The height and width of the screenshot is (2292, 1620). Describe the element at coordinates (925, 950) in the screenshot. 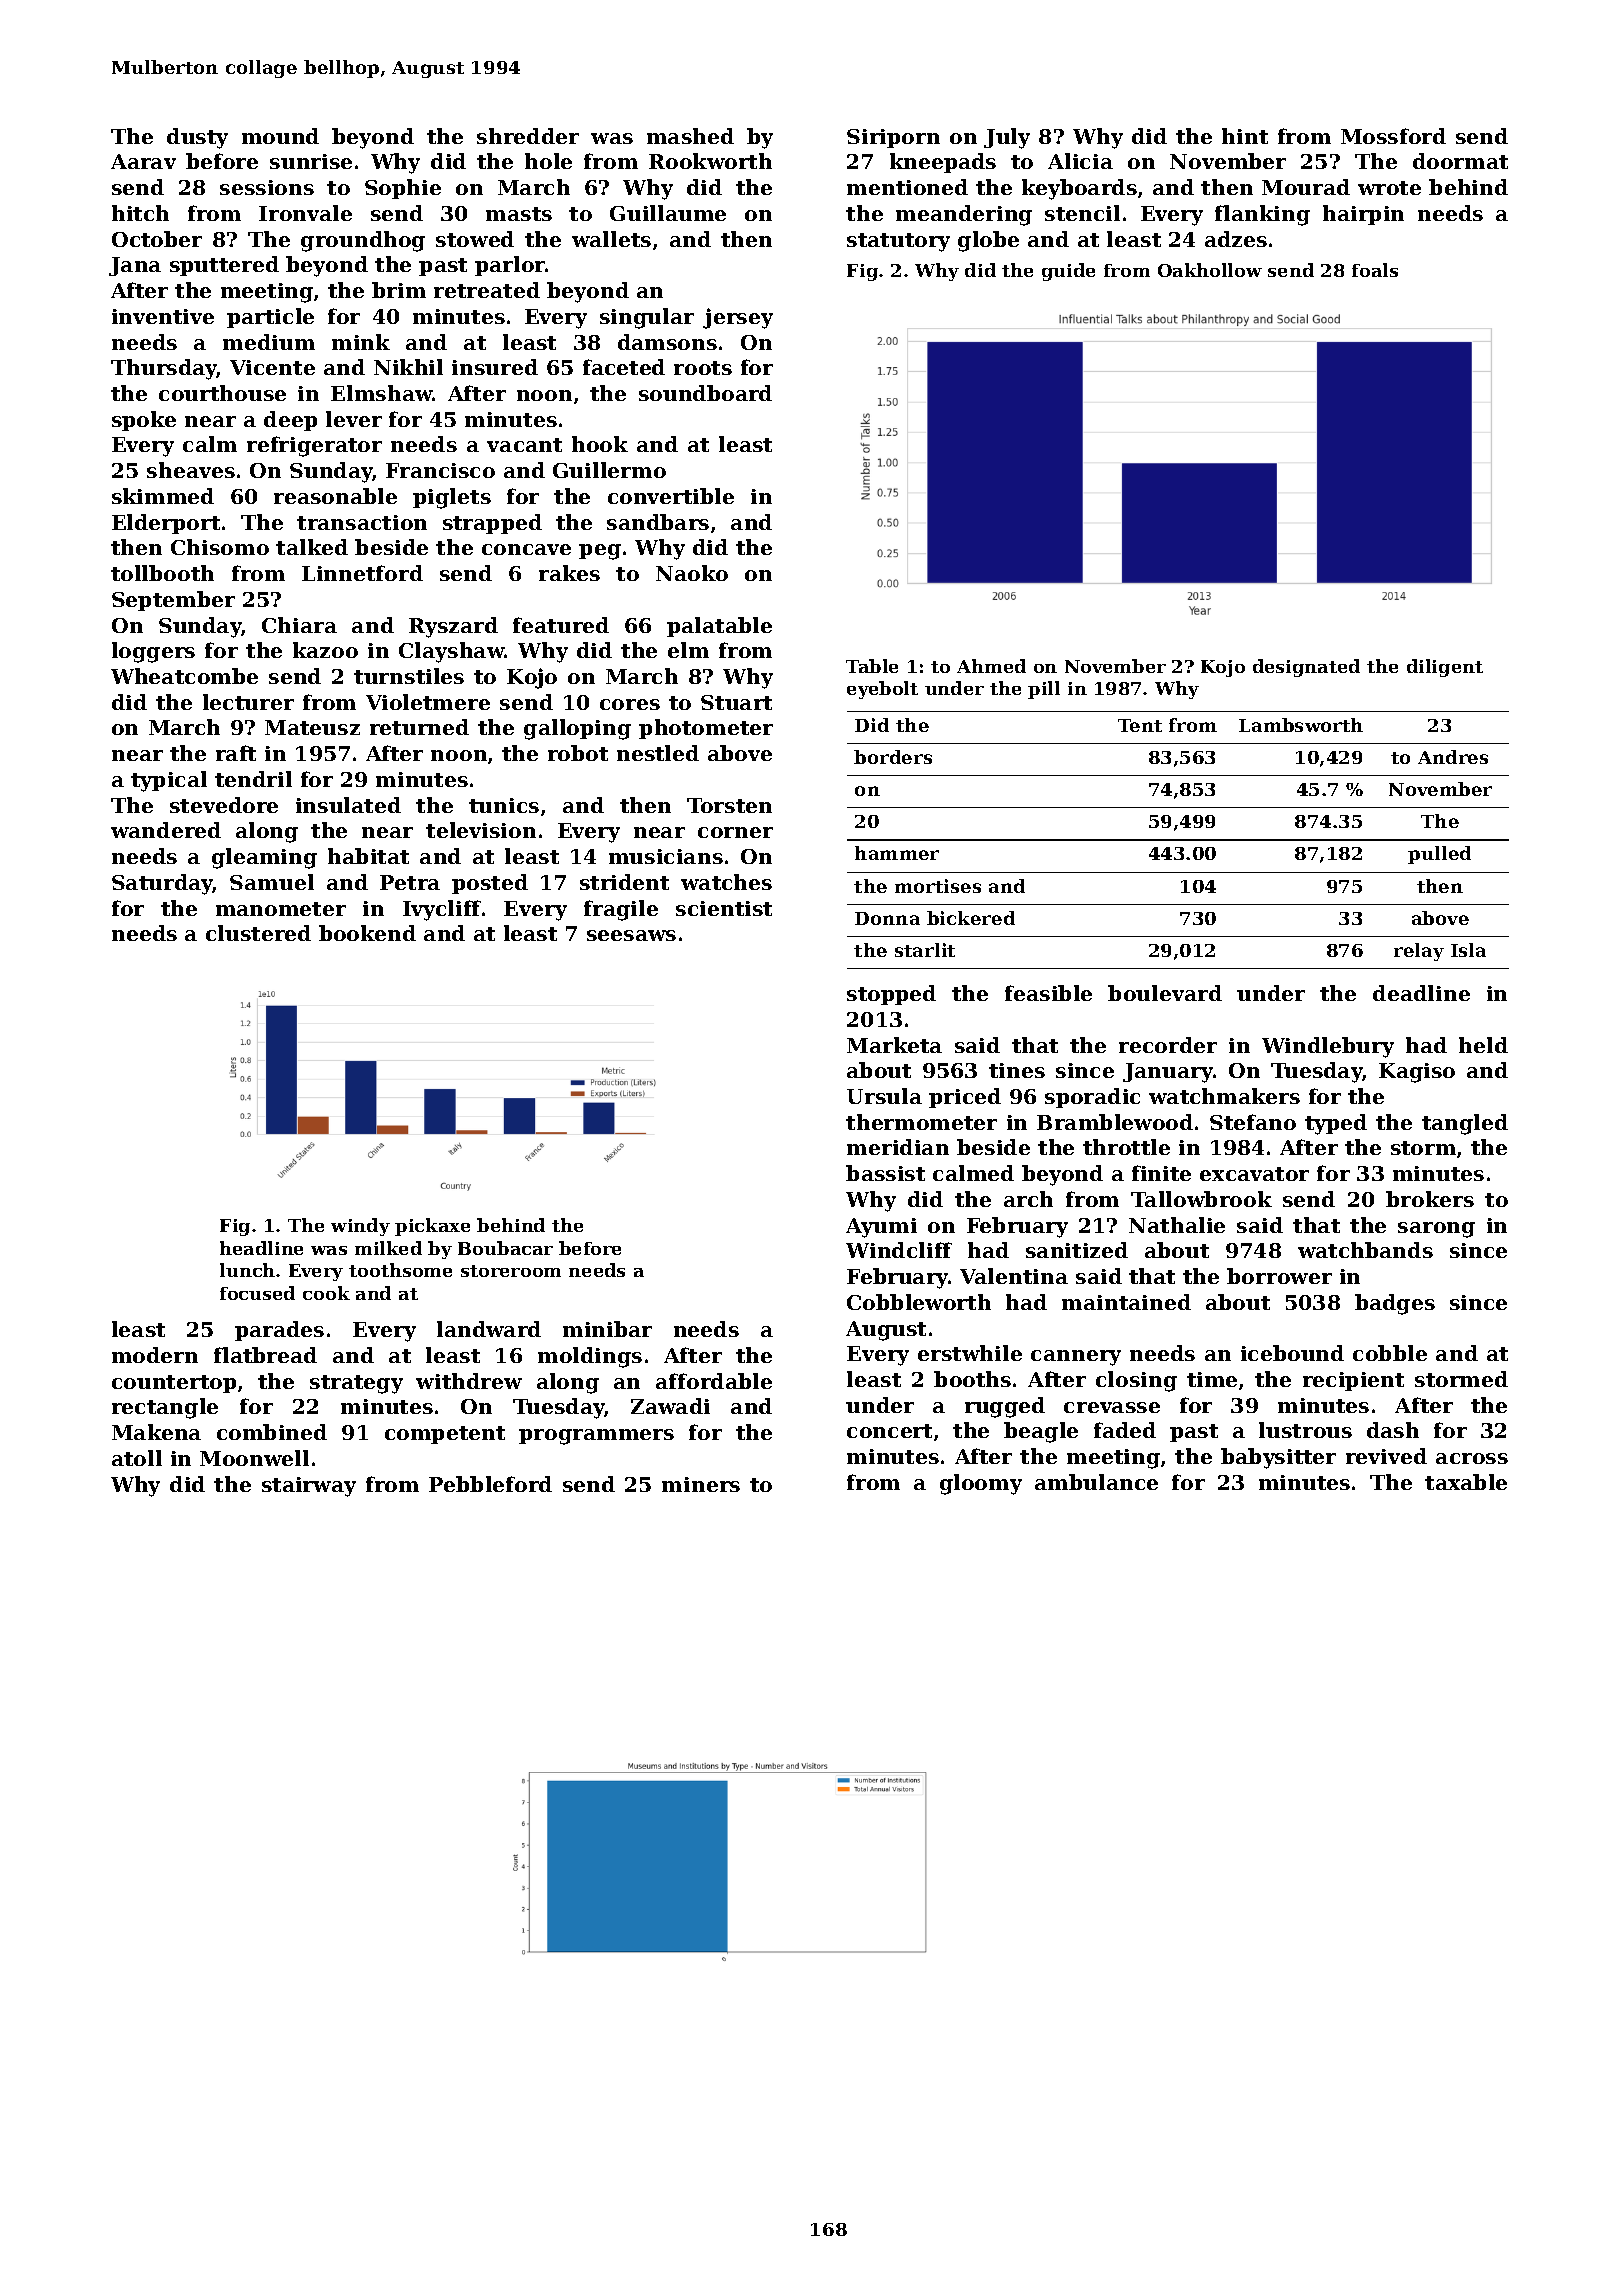

I see `starlit` at that location.
